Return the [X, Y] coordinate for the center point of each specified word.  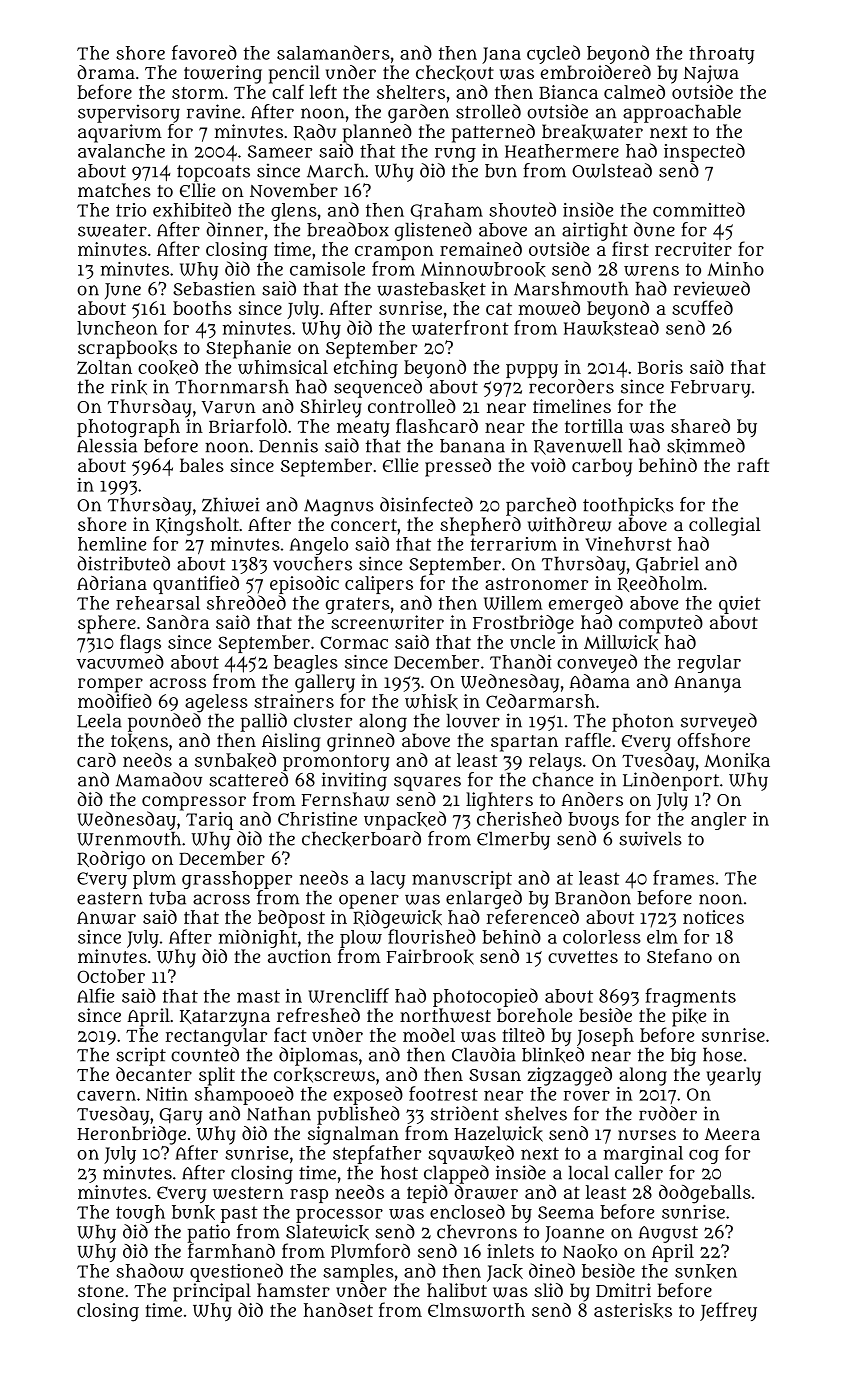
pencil [294, 74]
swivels [650, 838]
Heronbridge [131, 1135]
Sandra [178, 622]
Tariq [209, 821]
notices [713, 917]
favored [204, 52]
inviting [354, 781]
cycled [553, 54]
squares [427, 783]
